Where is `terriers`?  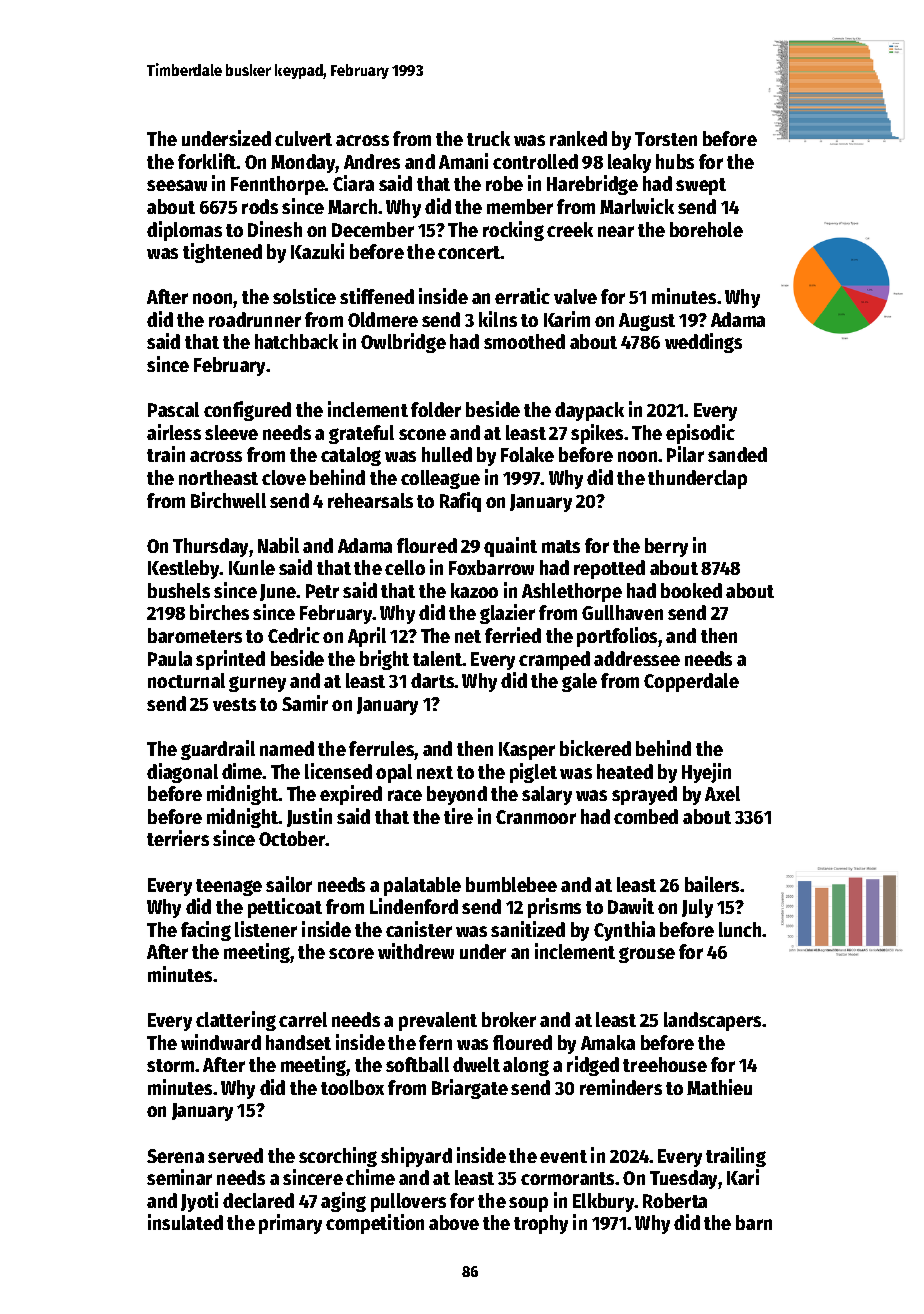
terriers is located at coordinates (178, 838).
